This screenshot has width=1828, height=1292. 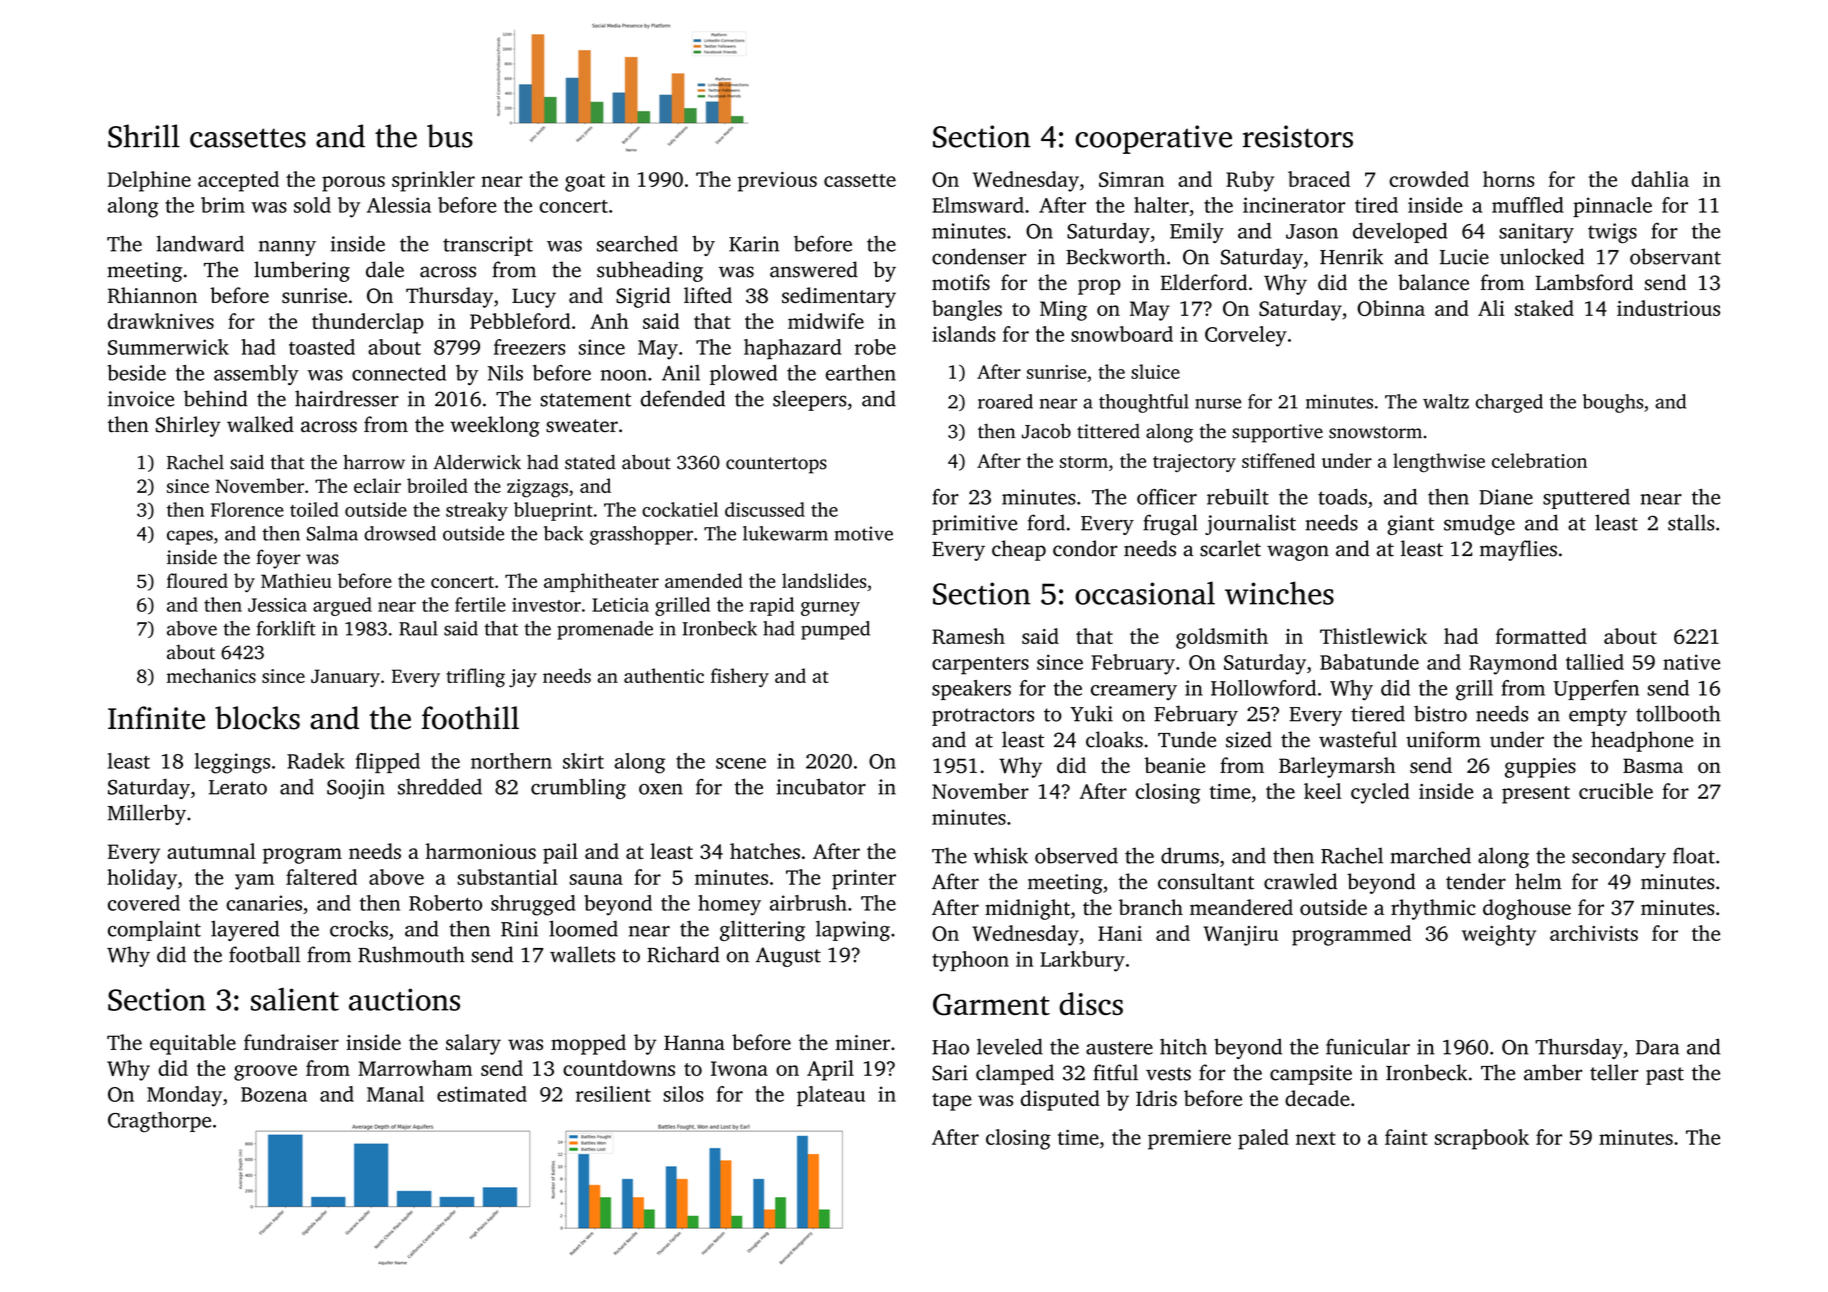 What do you see at coordinates (1499, 935) in the screenshot?
I see `weighty` at bounding box center [1499, 935].
